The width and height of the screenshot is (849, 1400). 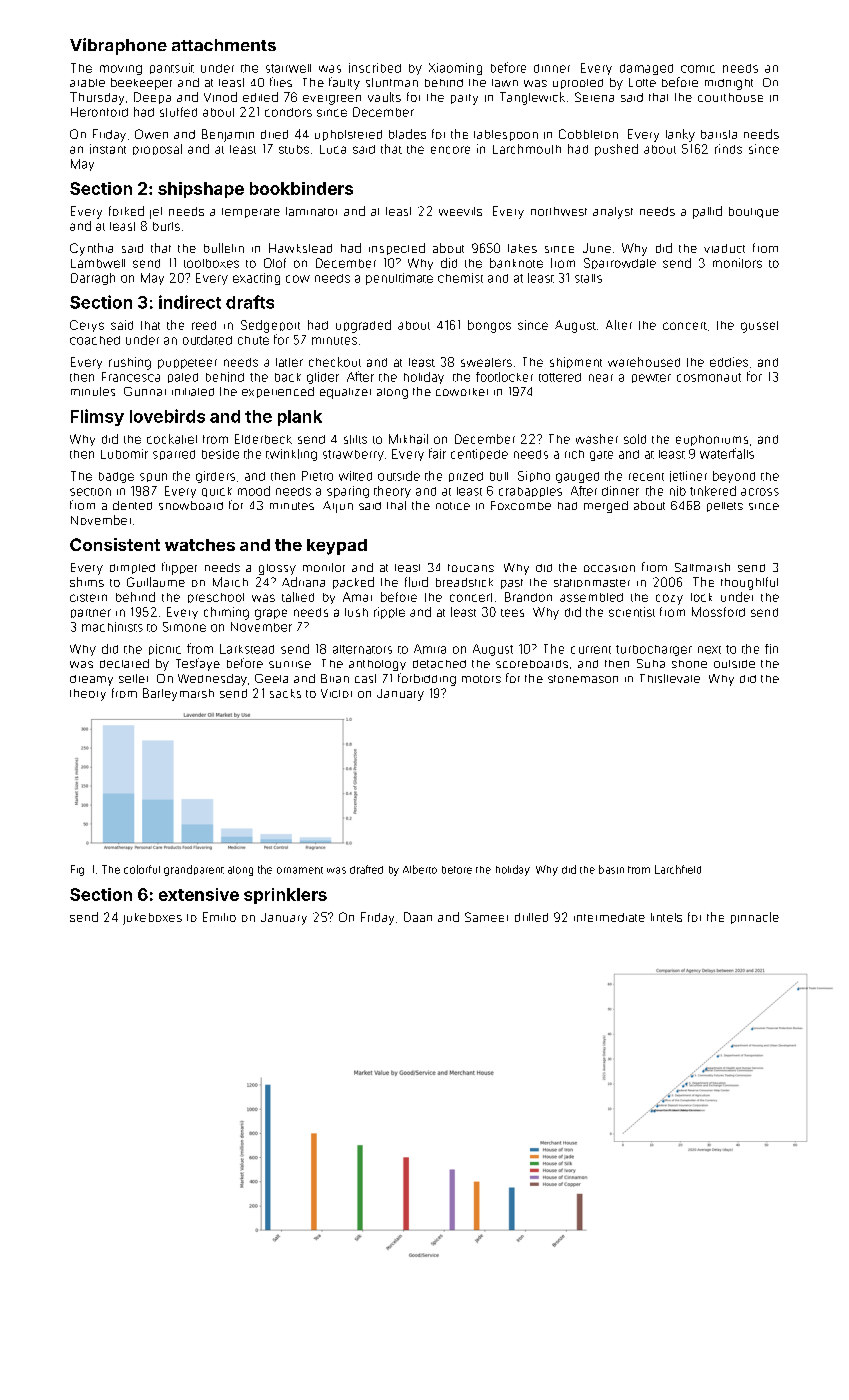 What do you see at coordinates (728, 149) in the screenshot?
I see `rinds` at bounding box center [728, 149].
